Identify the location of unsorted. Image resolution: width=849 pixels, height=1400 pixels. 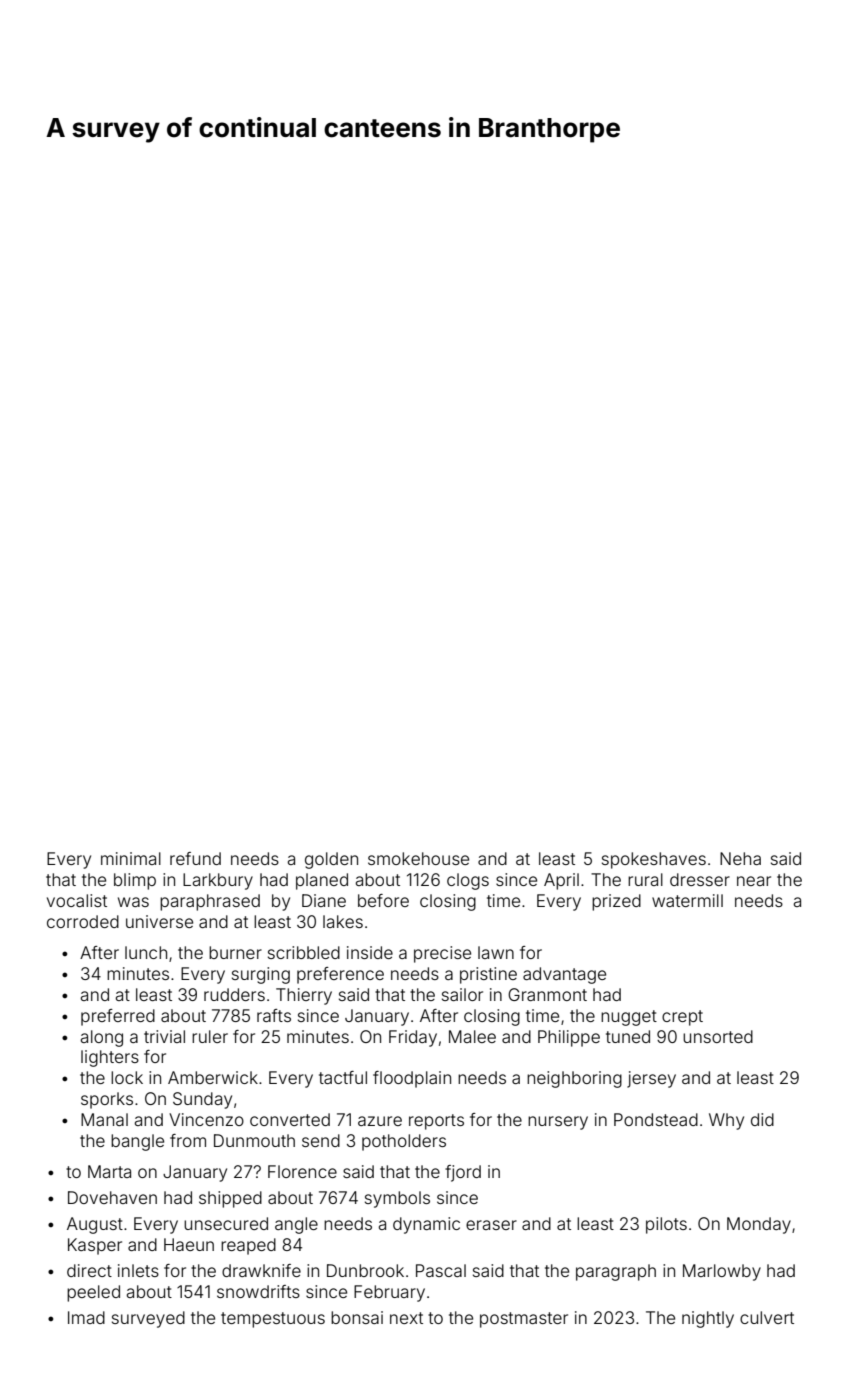
(718, 1036).
